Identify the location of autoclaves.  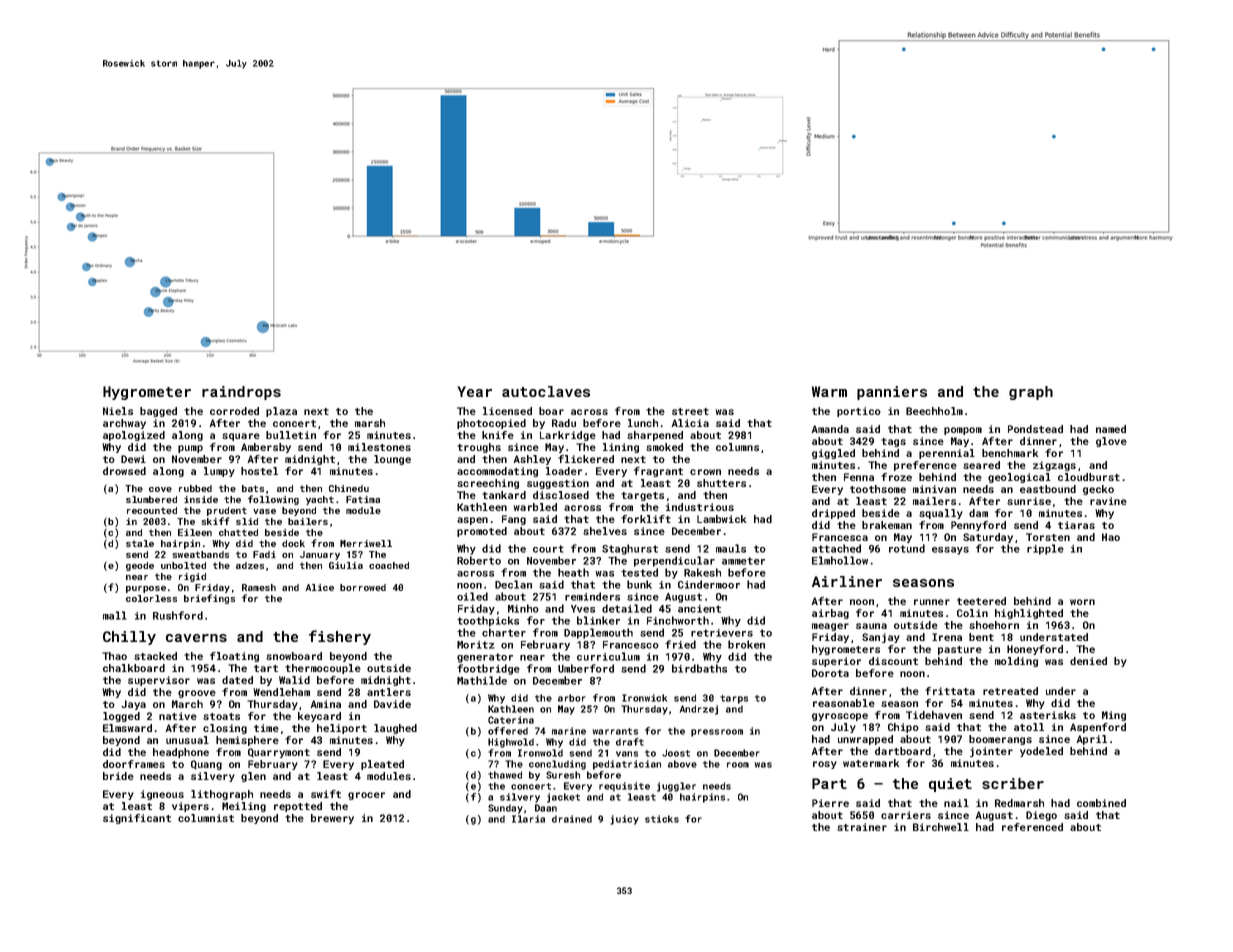
(546, 391).
